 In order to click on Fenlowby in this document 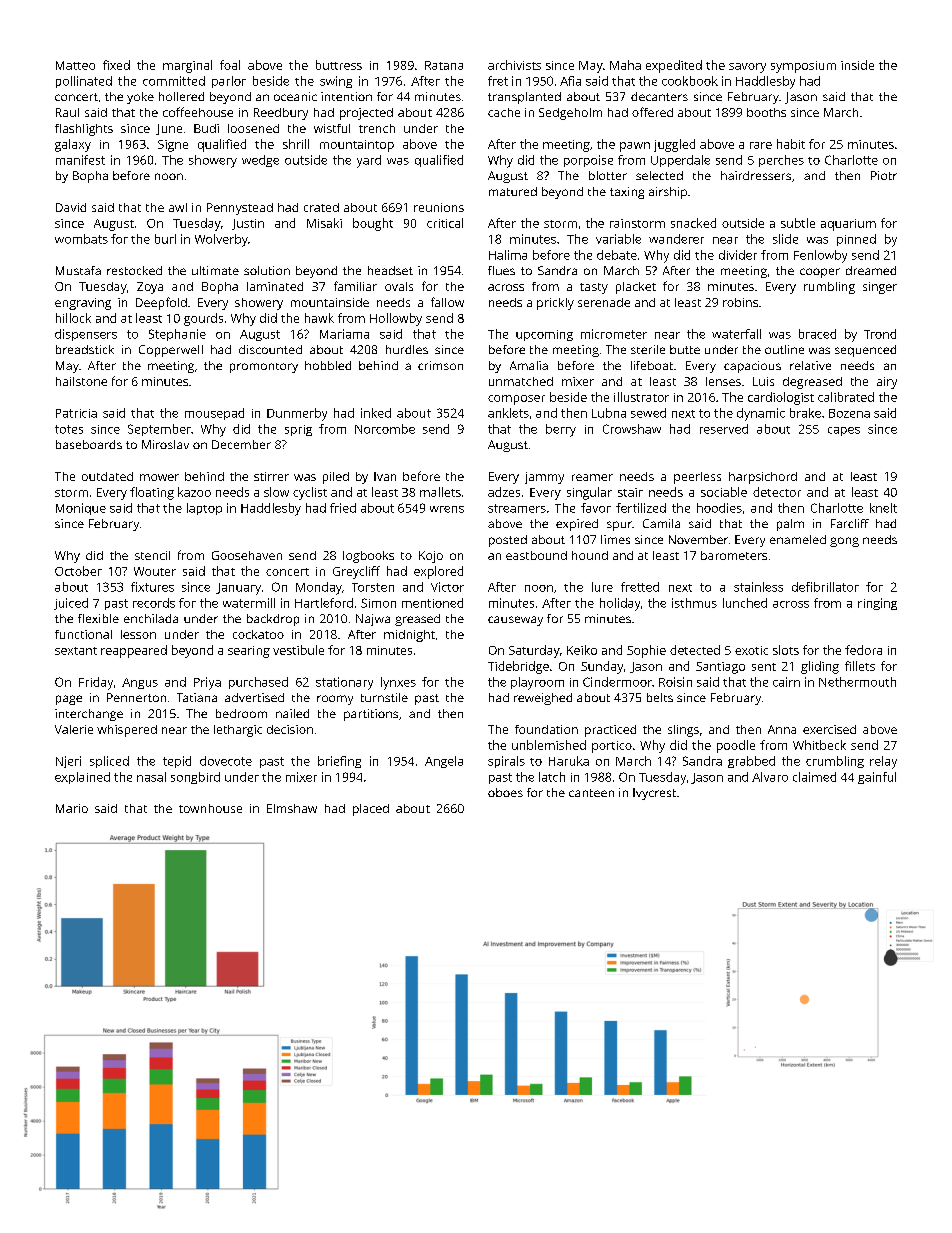, I will do `click(820, 256)`.
